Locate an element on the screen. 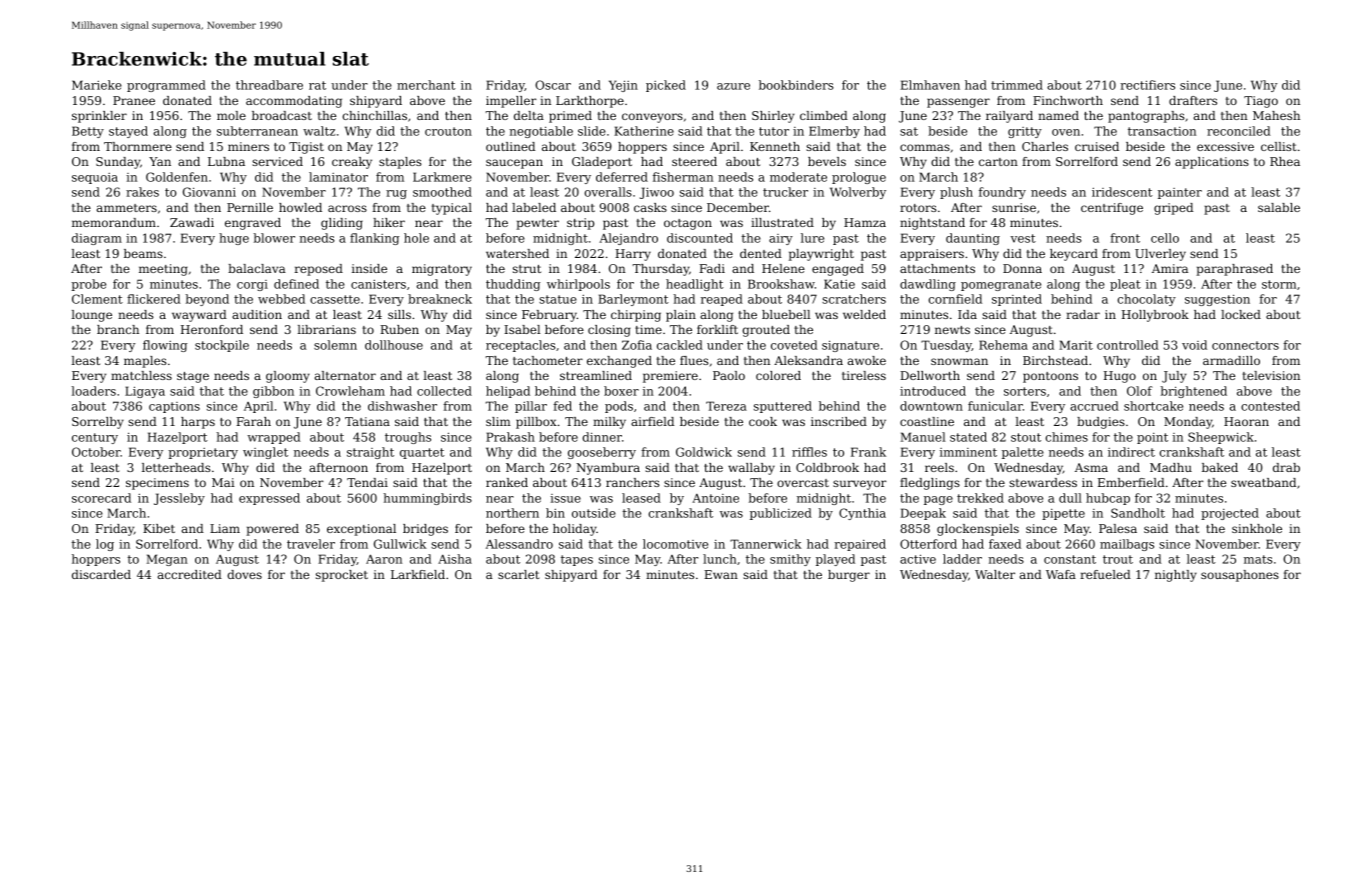 The image size is (1372, 887). vest is located at coordinates (1023, 238).
